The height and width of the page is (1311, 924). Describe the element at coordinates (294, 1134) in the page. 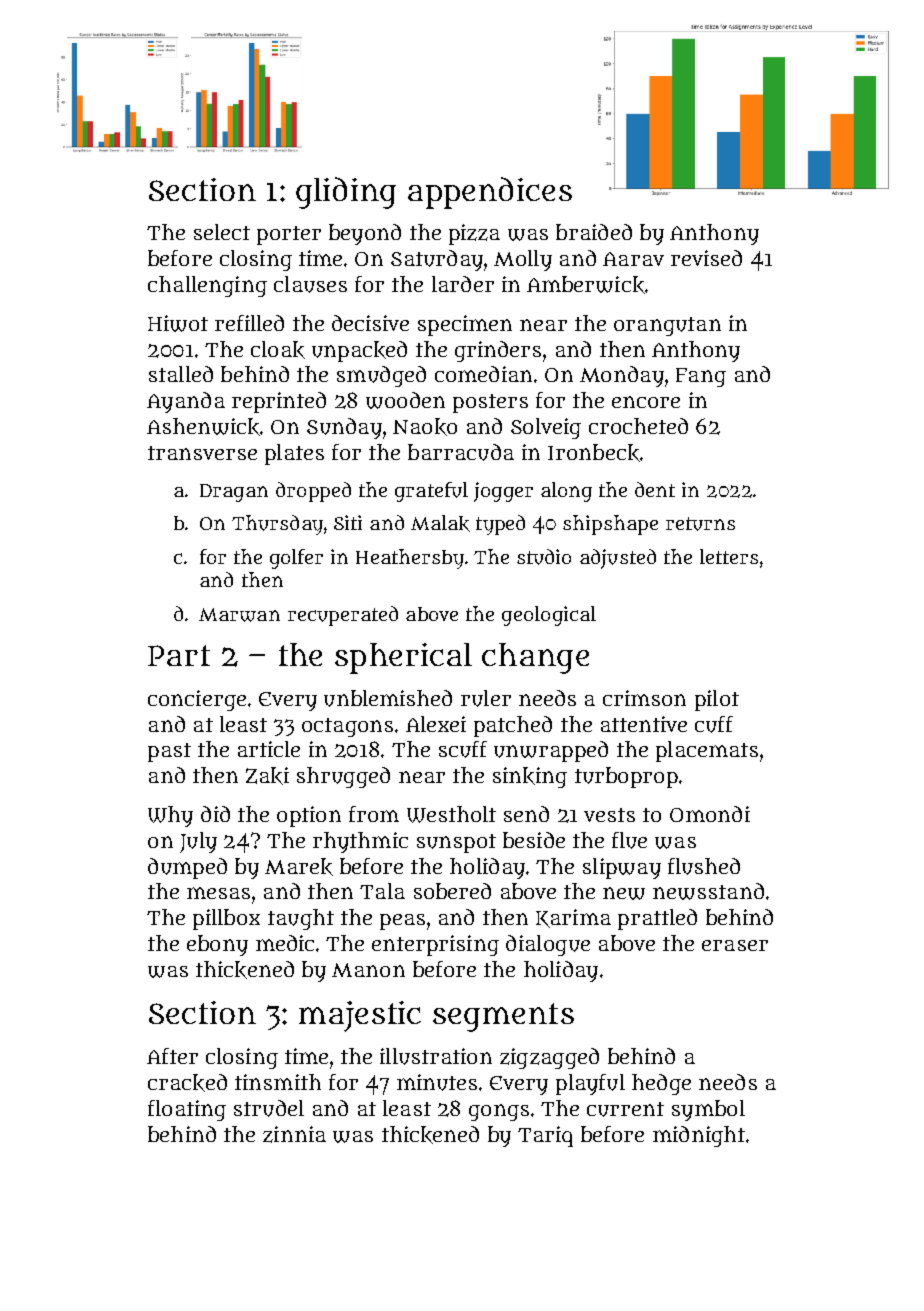

I see `zinnia` at that location.
